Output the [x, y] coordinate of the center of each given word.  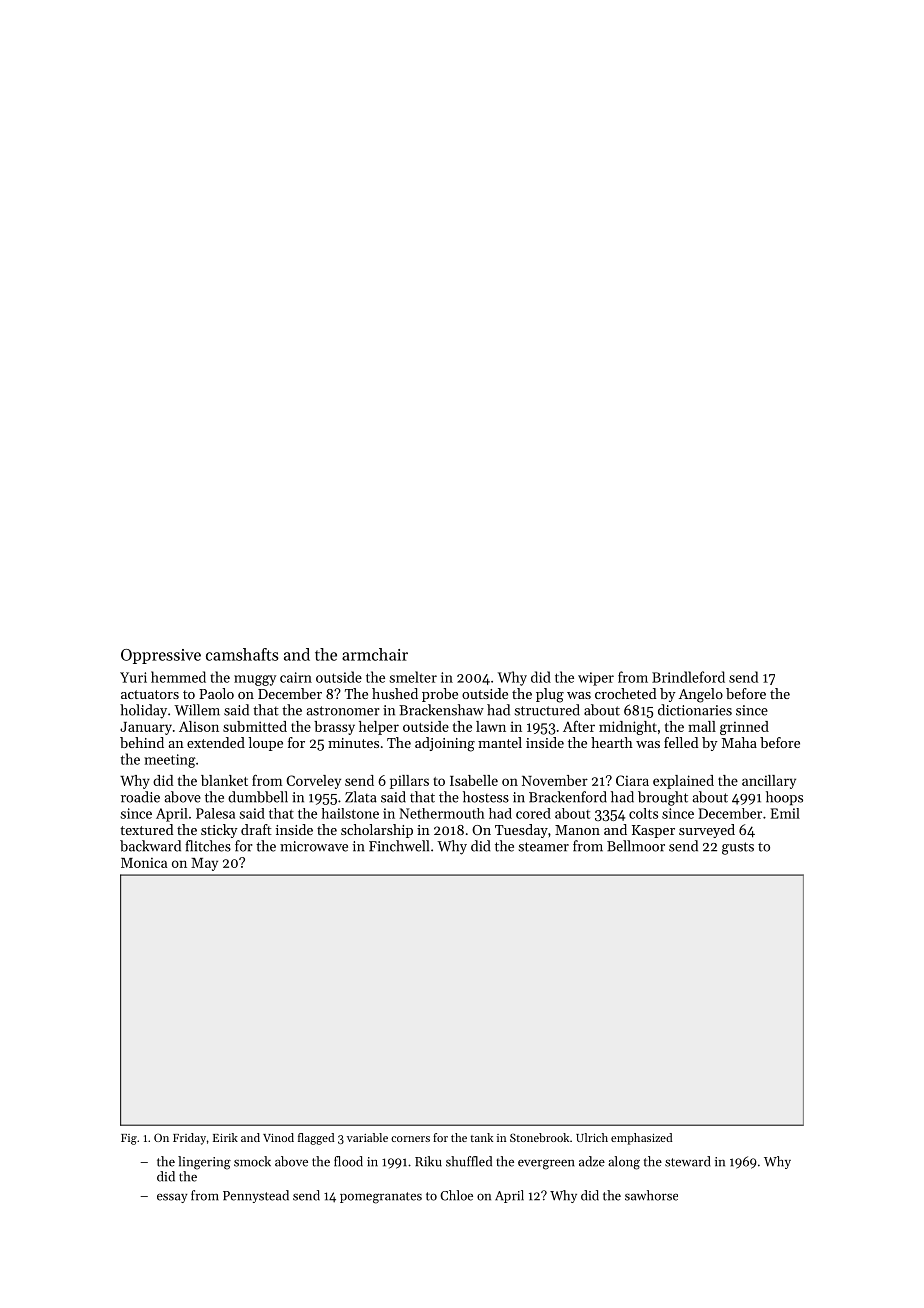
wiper [596, 679]
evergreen [546, 1164]
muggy [255, 680]
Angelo [701, 695]
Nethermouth [442, 813]
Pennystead [256, 1196]
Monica [144, 863]
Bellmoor [636, 846]
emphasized [641, 1139]
